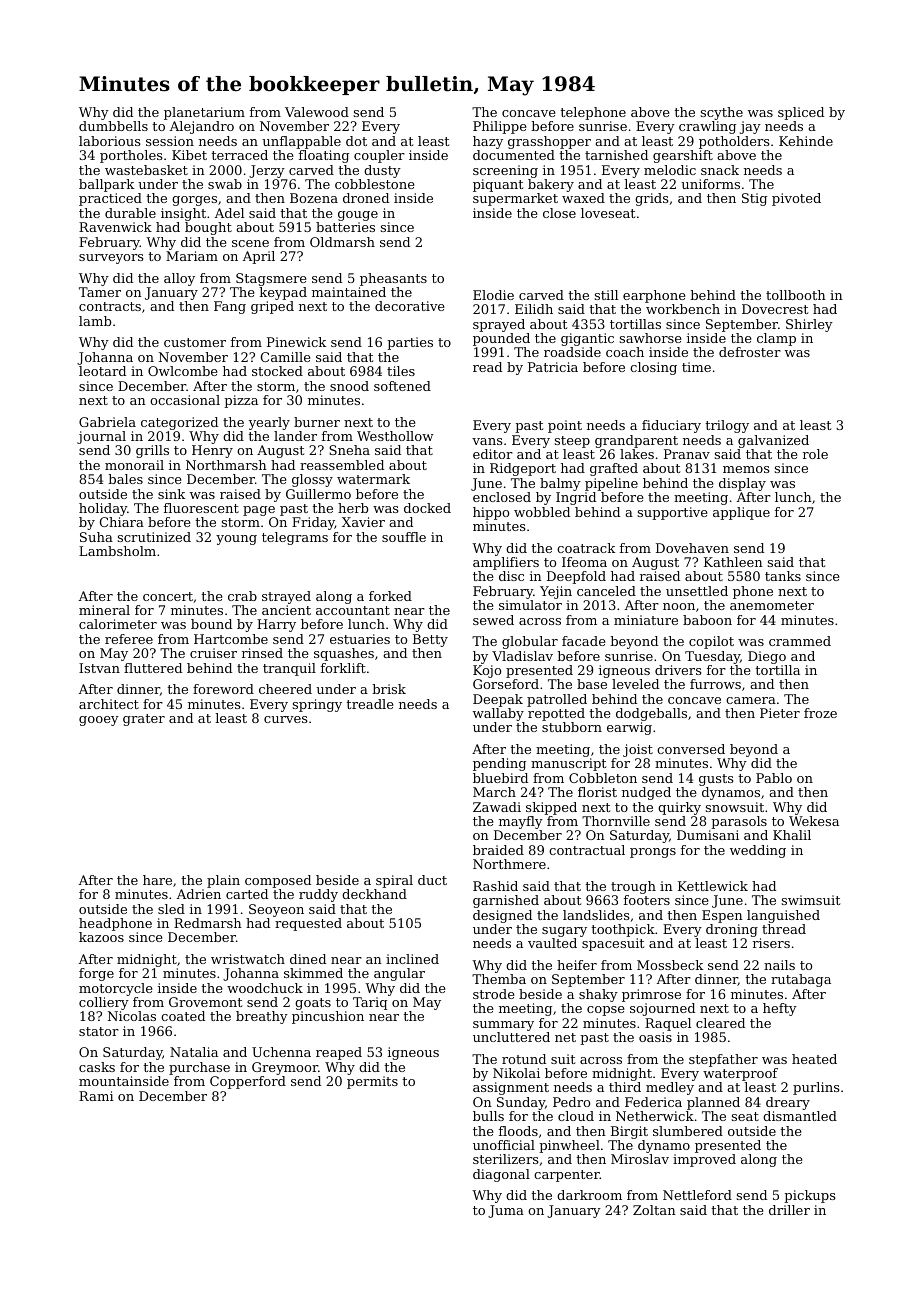 This image has width=924, height=1308. I want to click on foreword, so click(223, 689).
